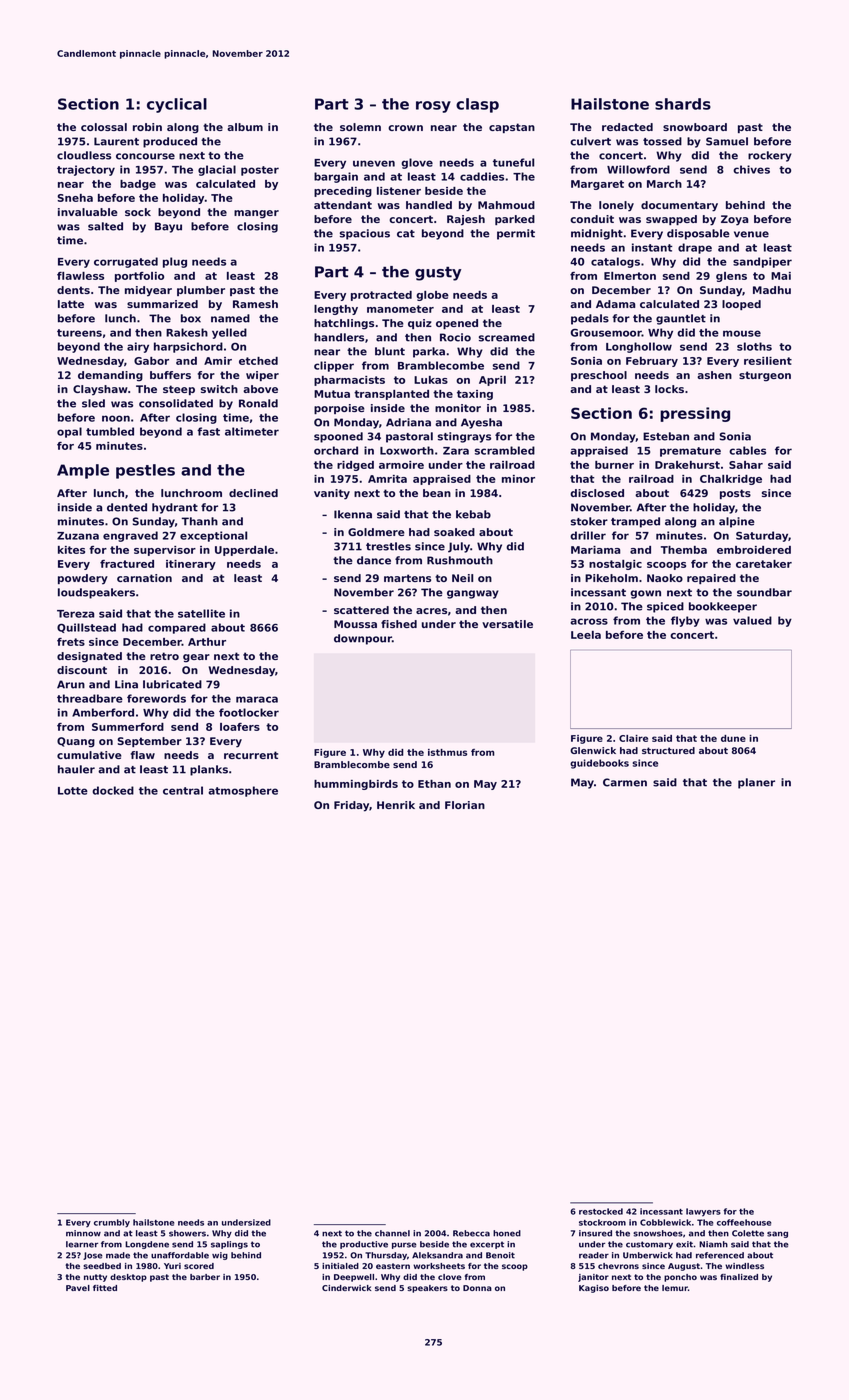  I want to click on planer, so click(756, 783).
